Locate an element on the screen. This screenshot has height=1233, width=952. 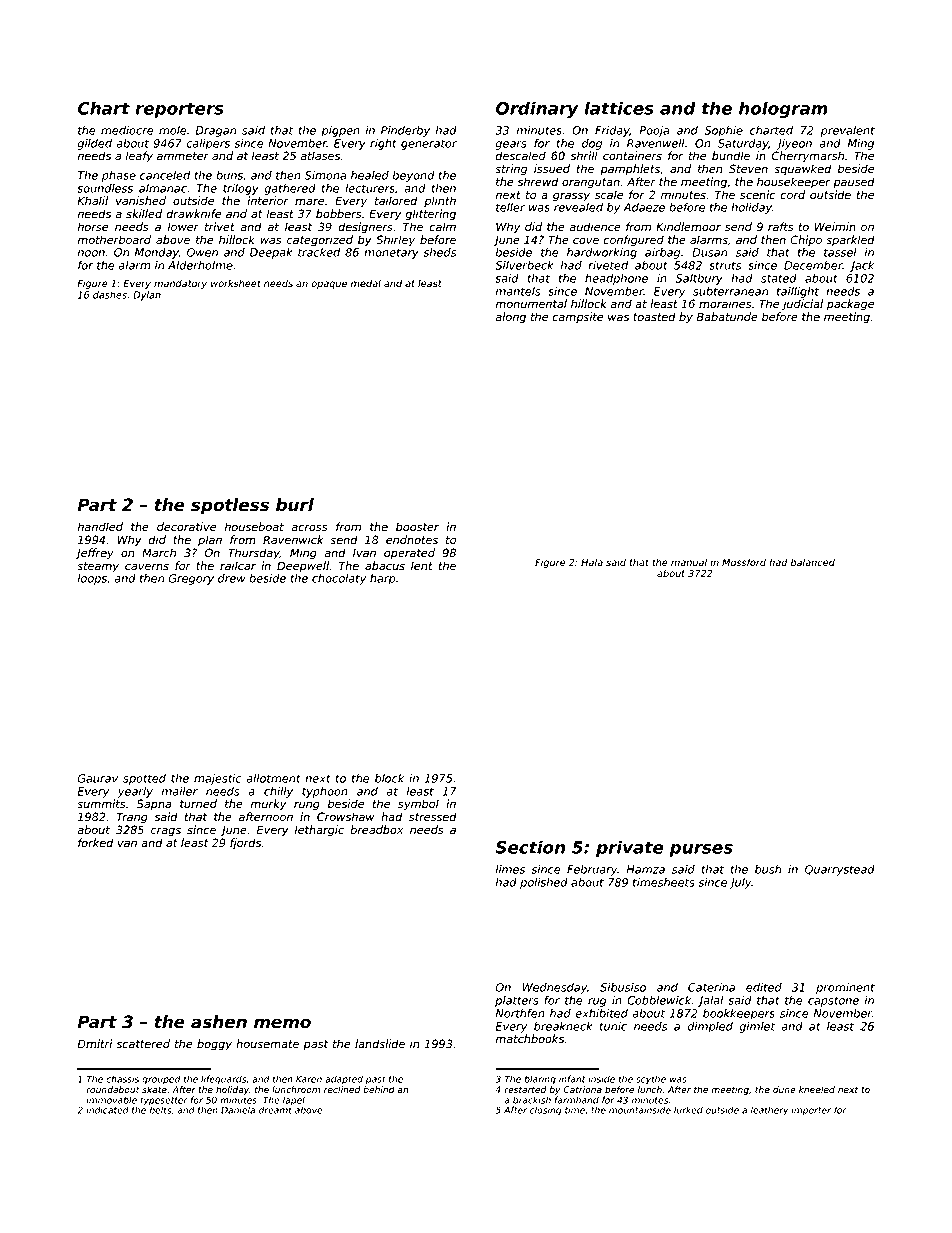
harp is located at coordinates (382, 579).
